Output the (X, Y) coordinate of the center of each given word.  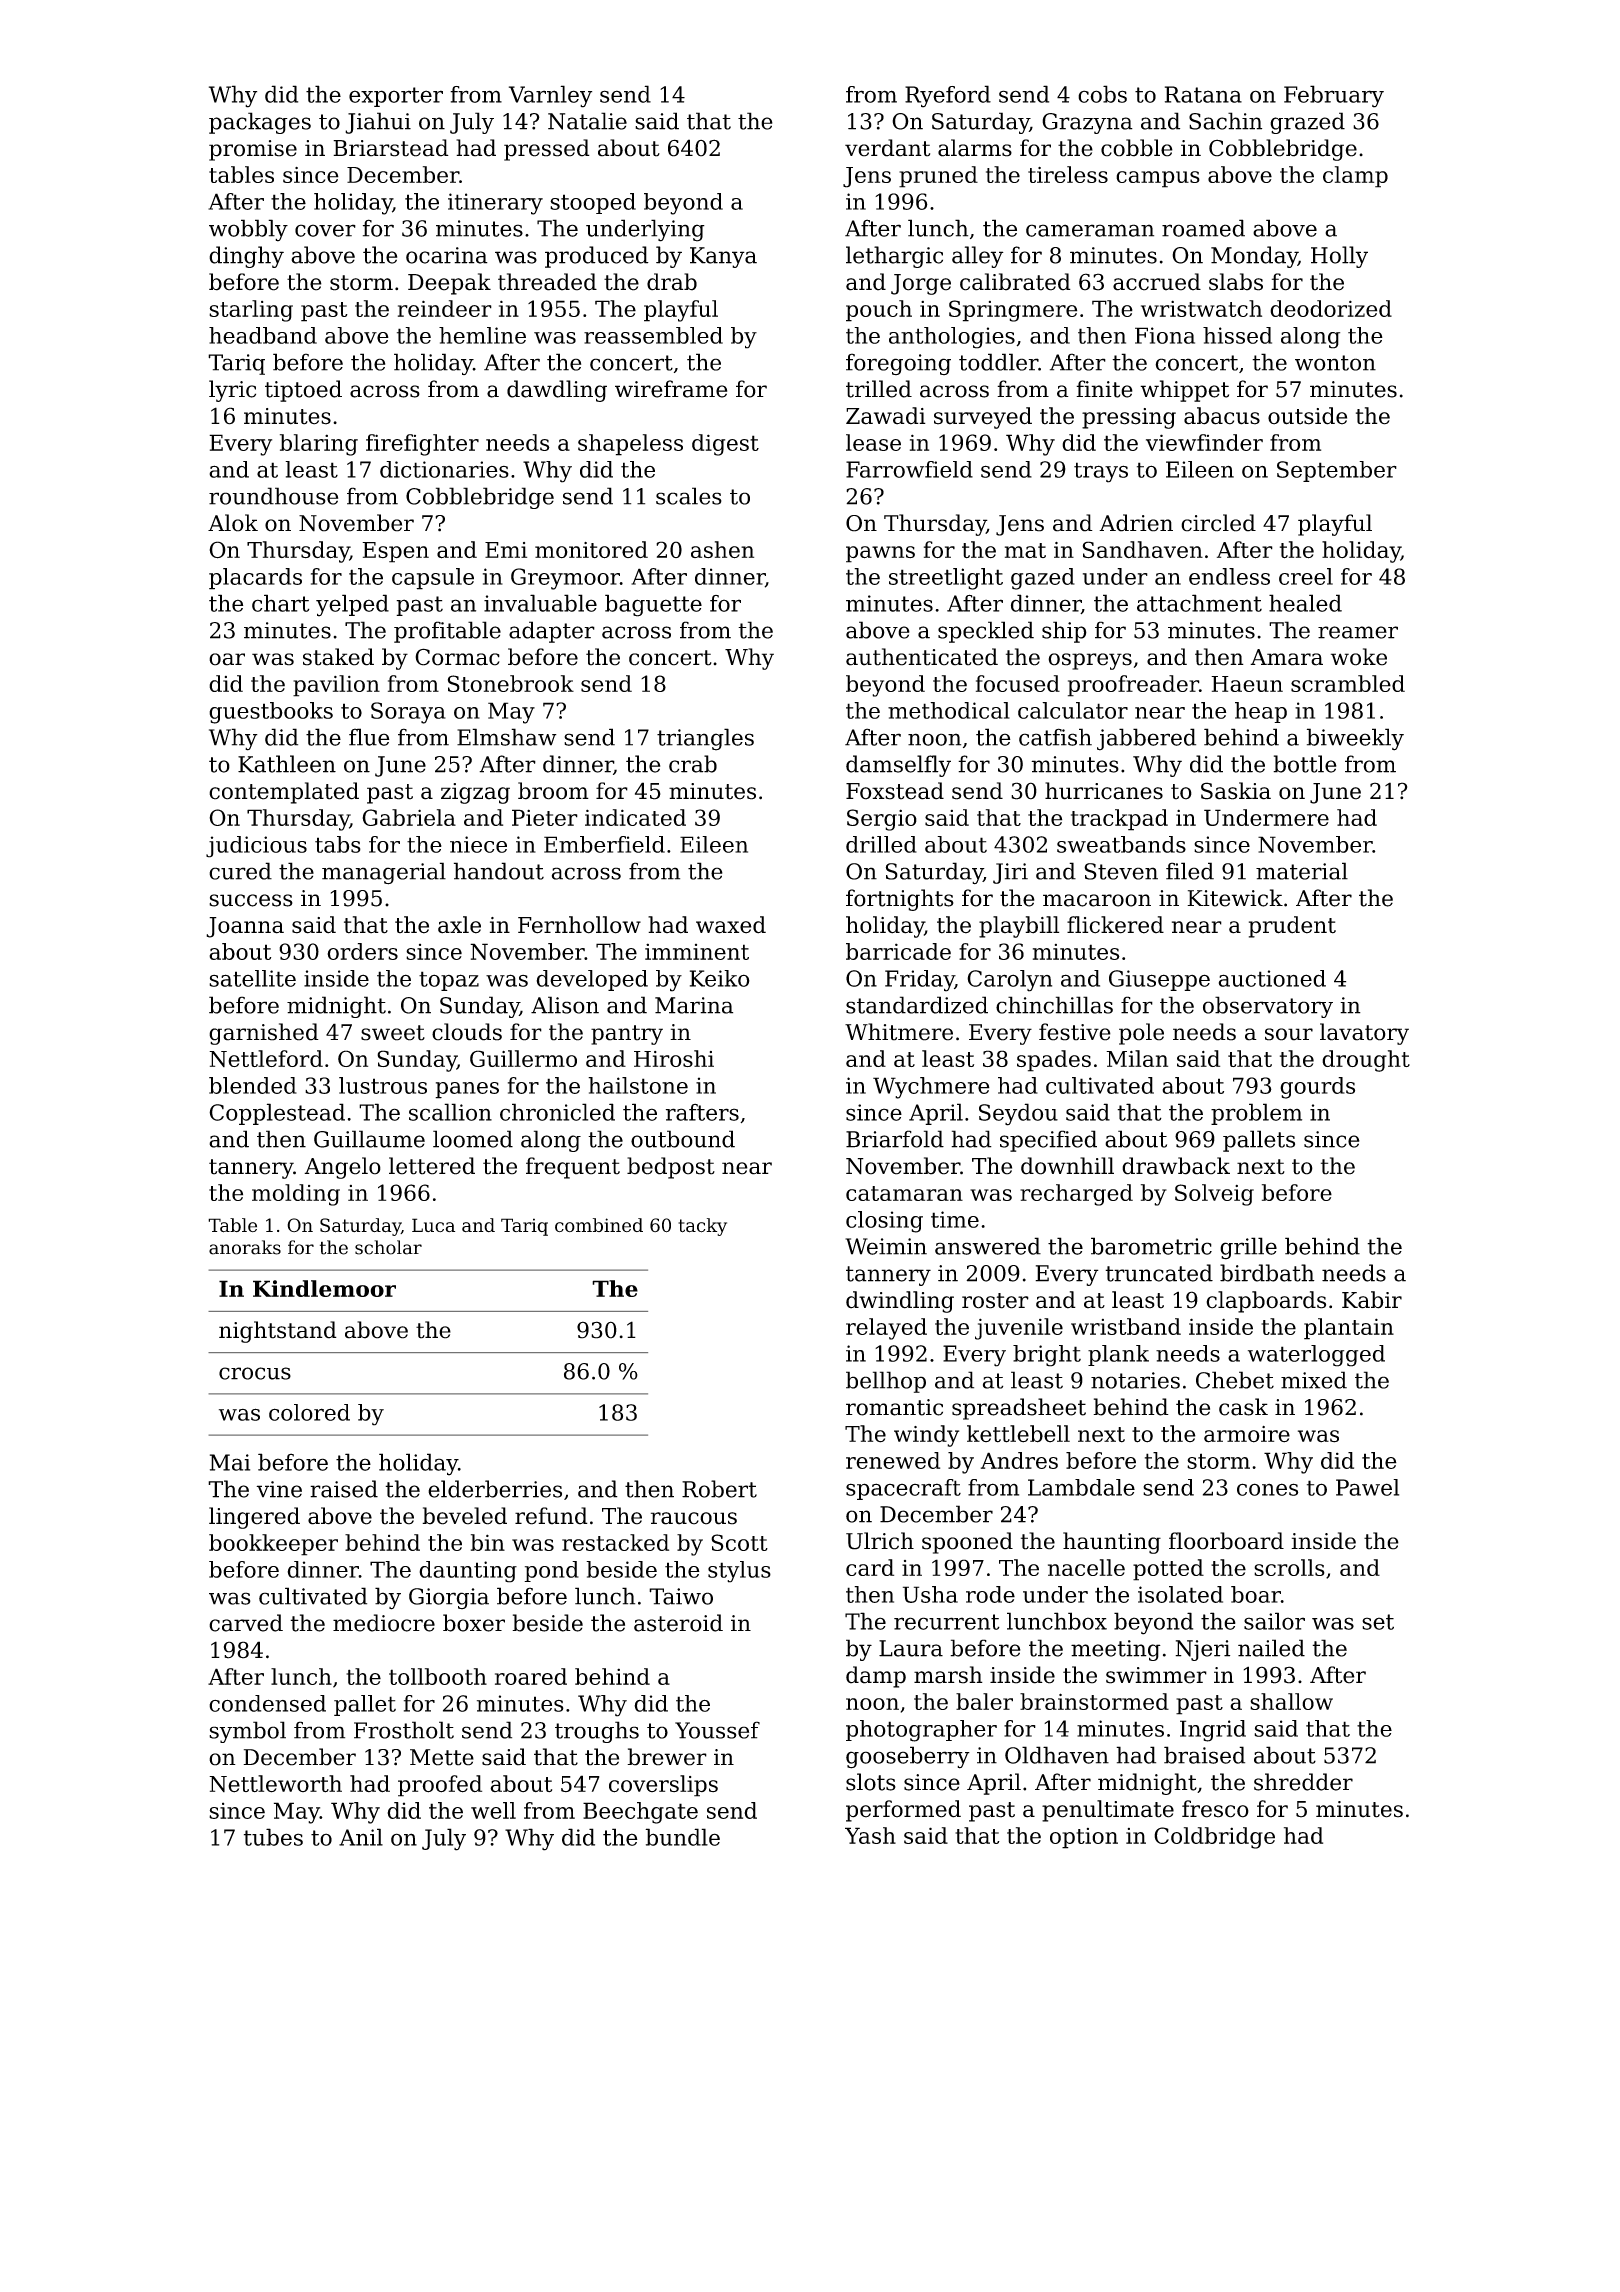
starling (251, 311)
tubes (273, 1837)
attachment (1199, 603)
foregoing (898, 364)
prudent (1292, 927)
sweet (393, 1033)
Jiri (1010, 873)
